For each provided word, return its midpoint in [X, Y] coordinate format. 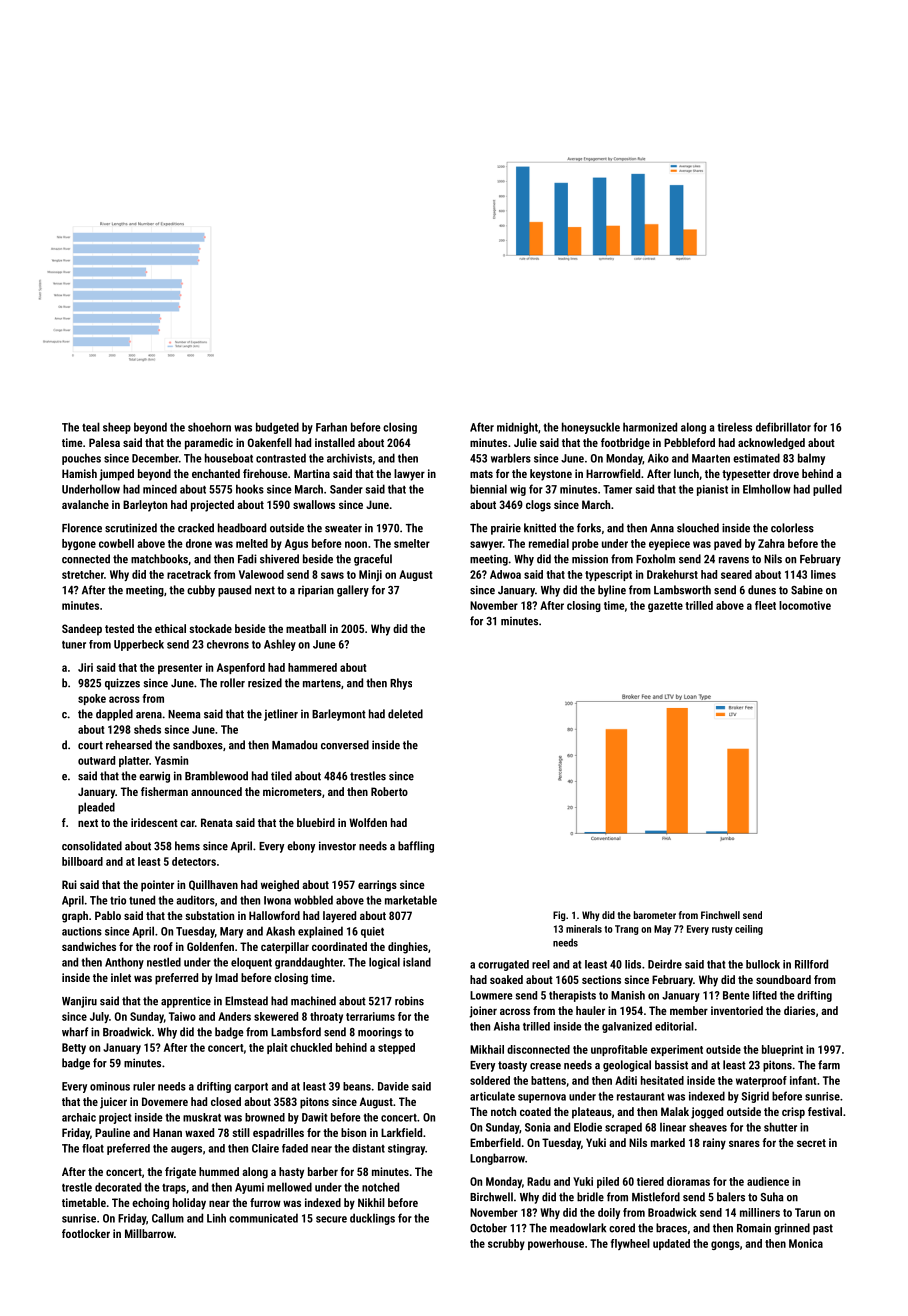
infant [803, 1080]
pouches [81, 459]
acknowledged [771, 444]
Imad [226, 977]
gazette [665, 607]
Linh [216, 1218]
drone [199, 543]
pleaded [96, 808]
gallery [353, 591]
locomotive [805, 605]
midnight [517, 428]
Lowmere [491, 995]
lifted [765, 995]
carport [251, 1088]
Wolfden [368, 822]
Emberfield [495, 1142]
